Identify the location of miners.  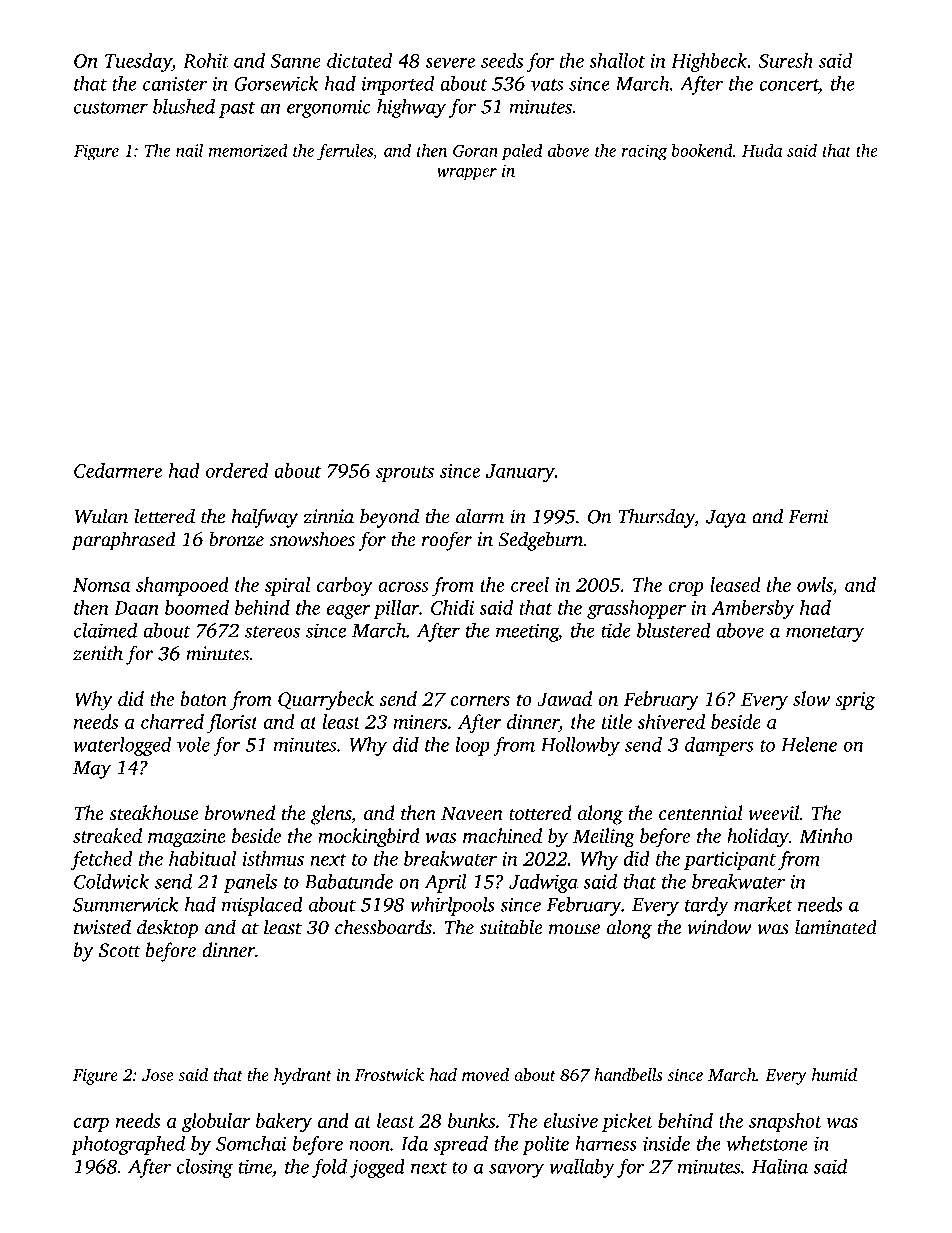
(420, 722).
